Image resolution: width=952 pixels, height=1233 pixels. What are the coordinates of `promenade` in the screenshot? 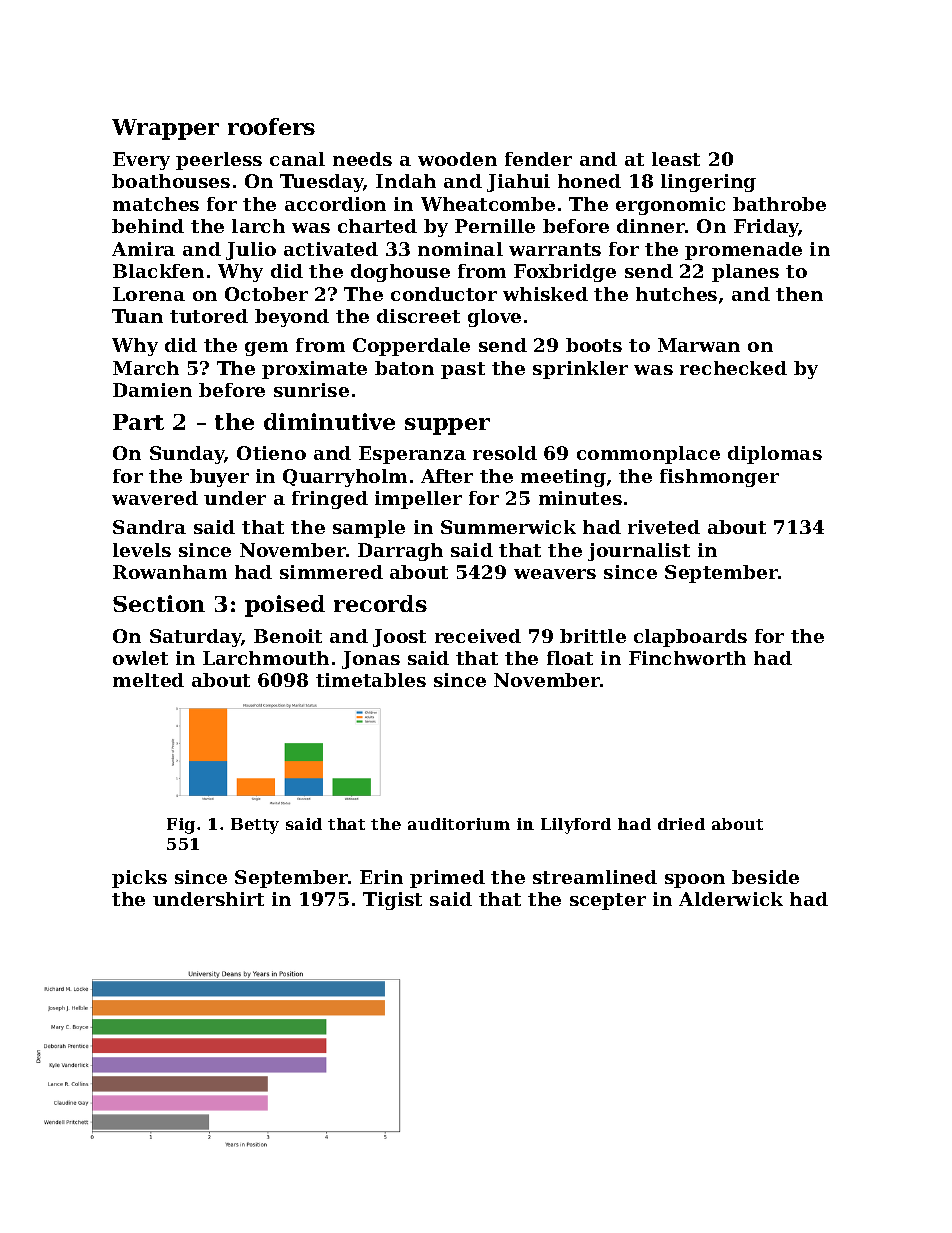 It's located at (743, 251).
